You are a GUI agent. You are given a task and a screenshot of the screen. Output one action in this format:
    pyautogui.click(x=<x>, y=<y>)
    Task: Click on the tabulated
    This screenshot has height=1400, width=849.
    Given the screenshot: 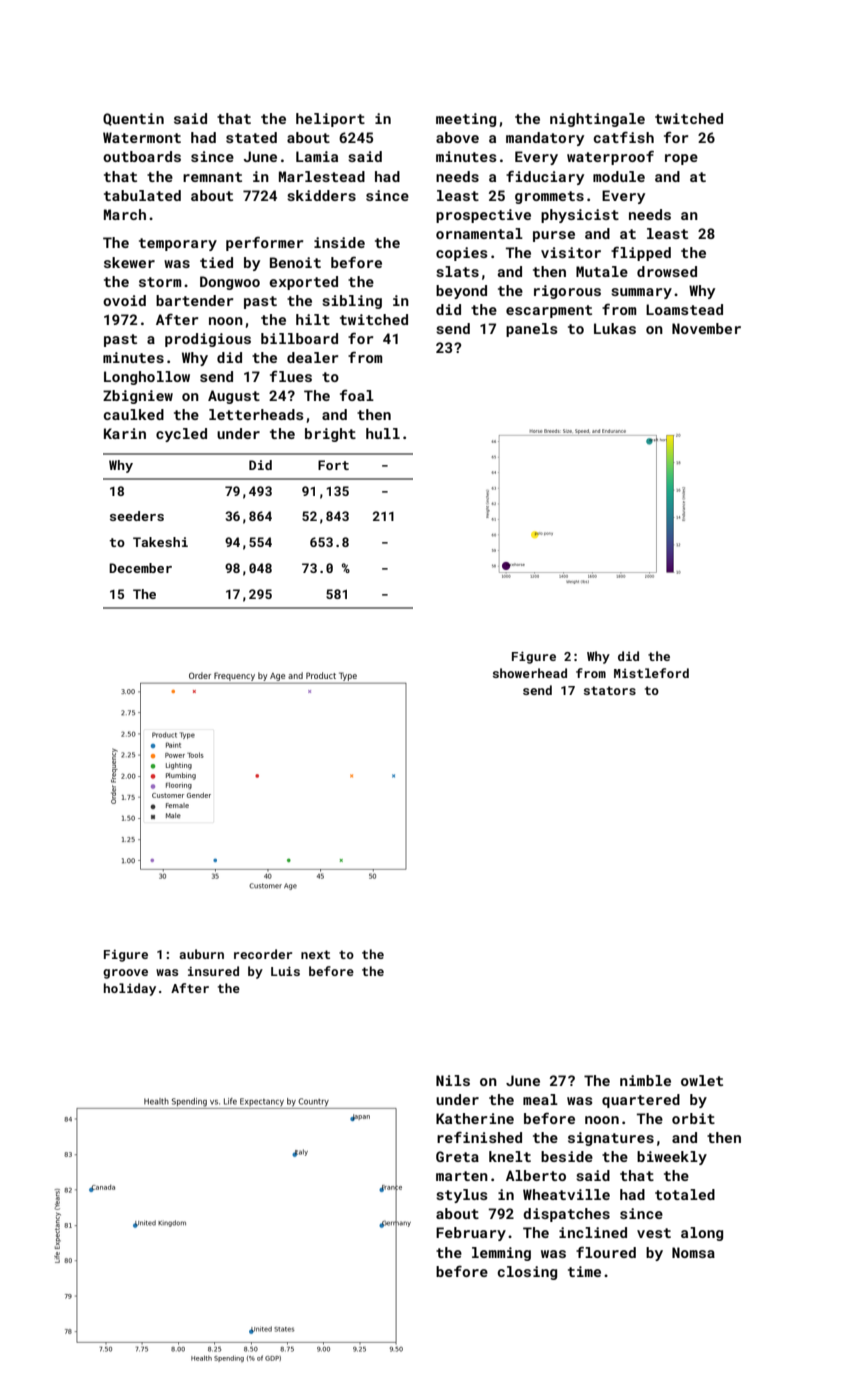 What is the action you would take?
    pyautogui.click(x=142, y=195)
